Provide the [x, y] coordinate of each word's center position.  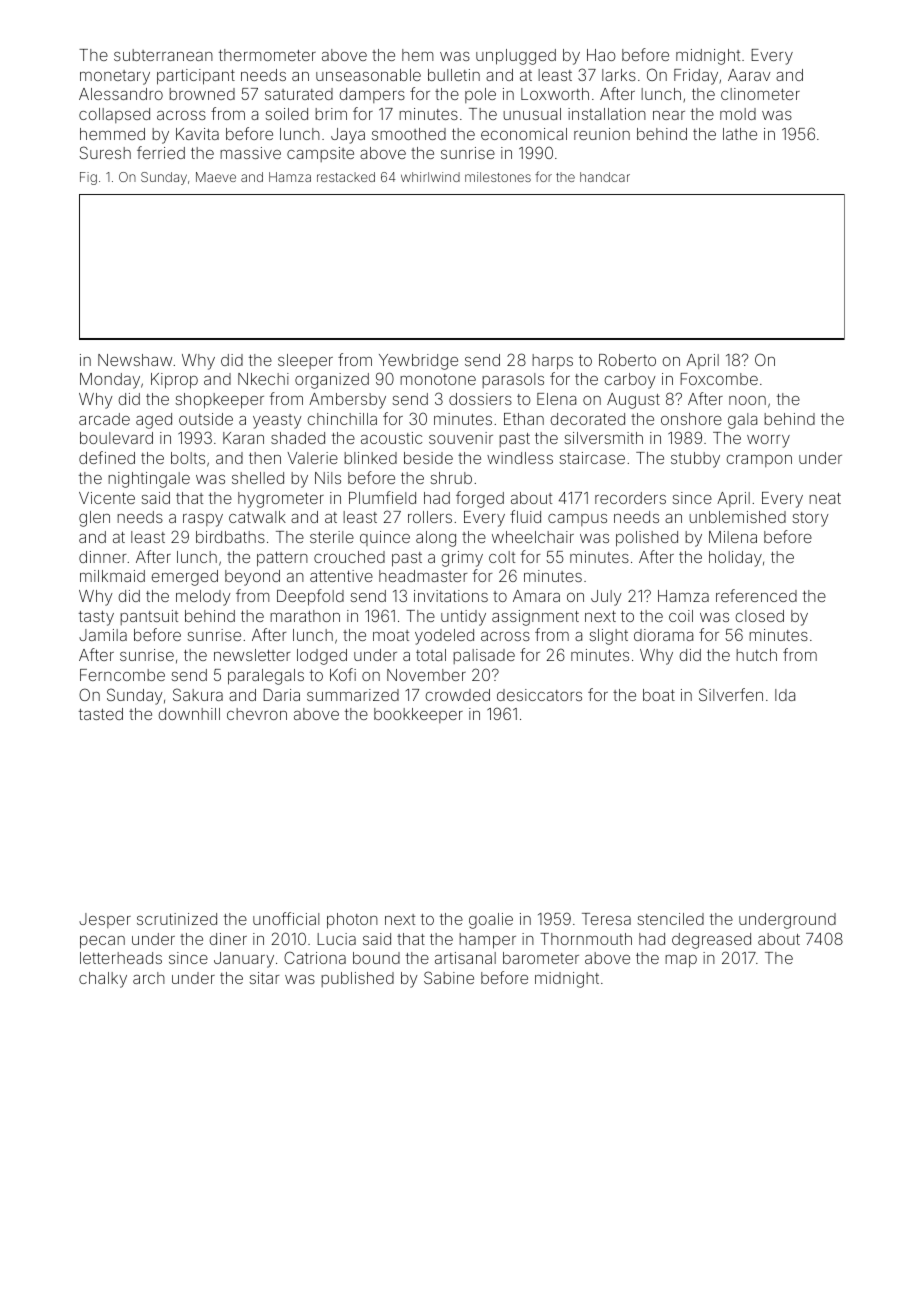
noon [747, 400]
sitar [265, 978]
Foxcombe [719, 379]
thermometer [267, 55]
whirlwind [430, 177]
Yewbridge [418, 362]
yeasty [277, 421]
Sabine [449, 977]
